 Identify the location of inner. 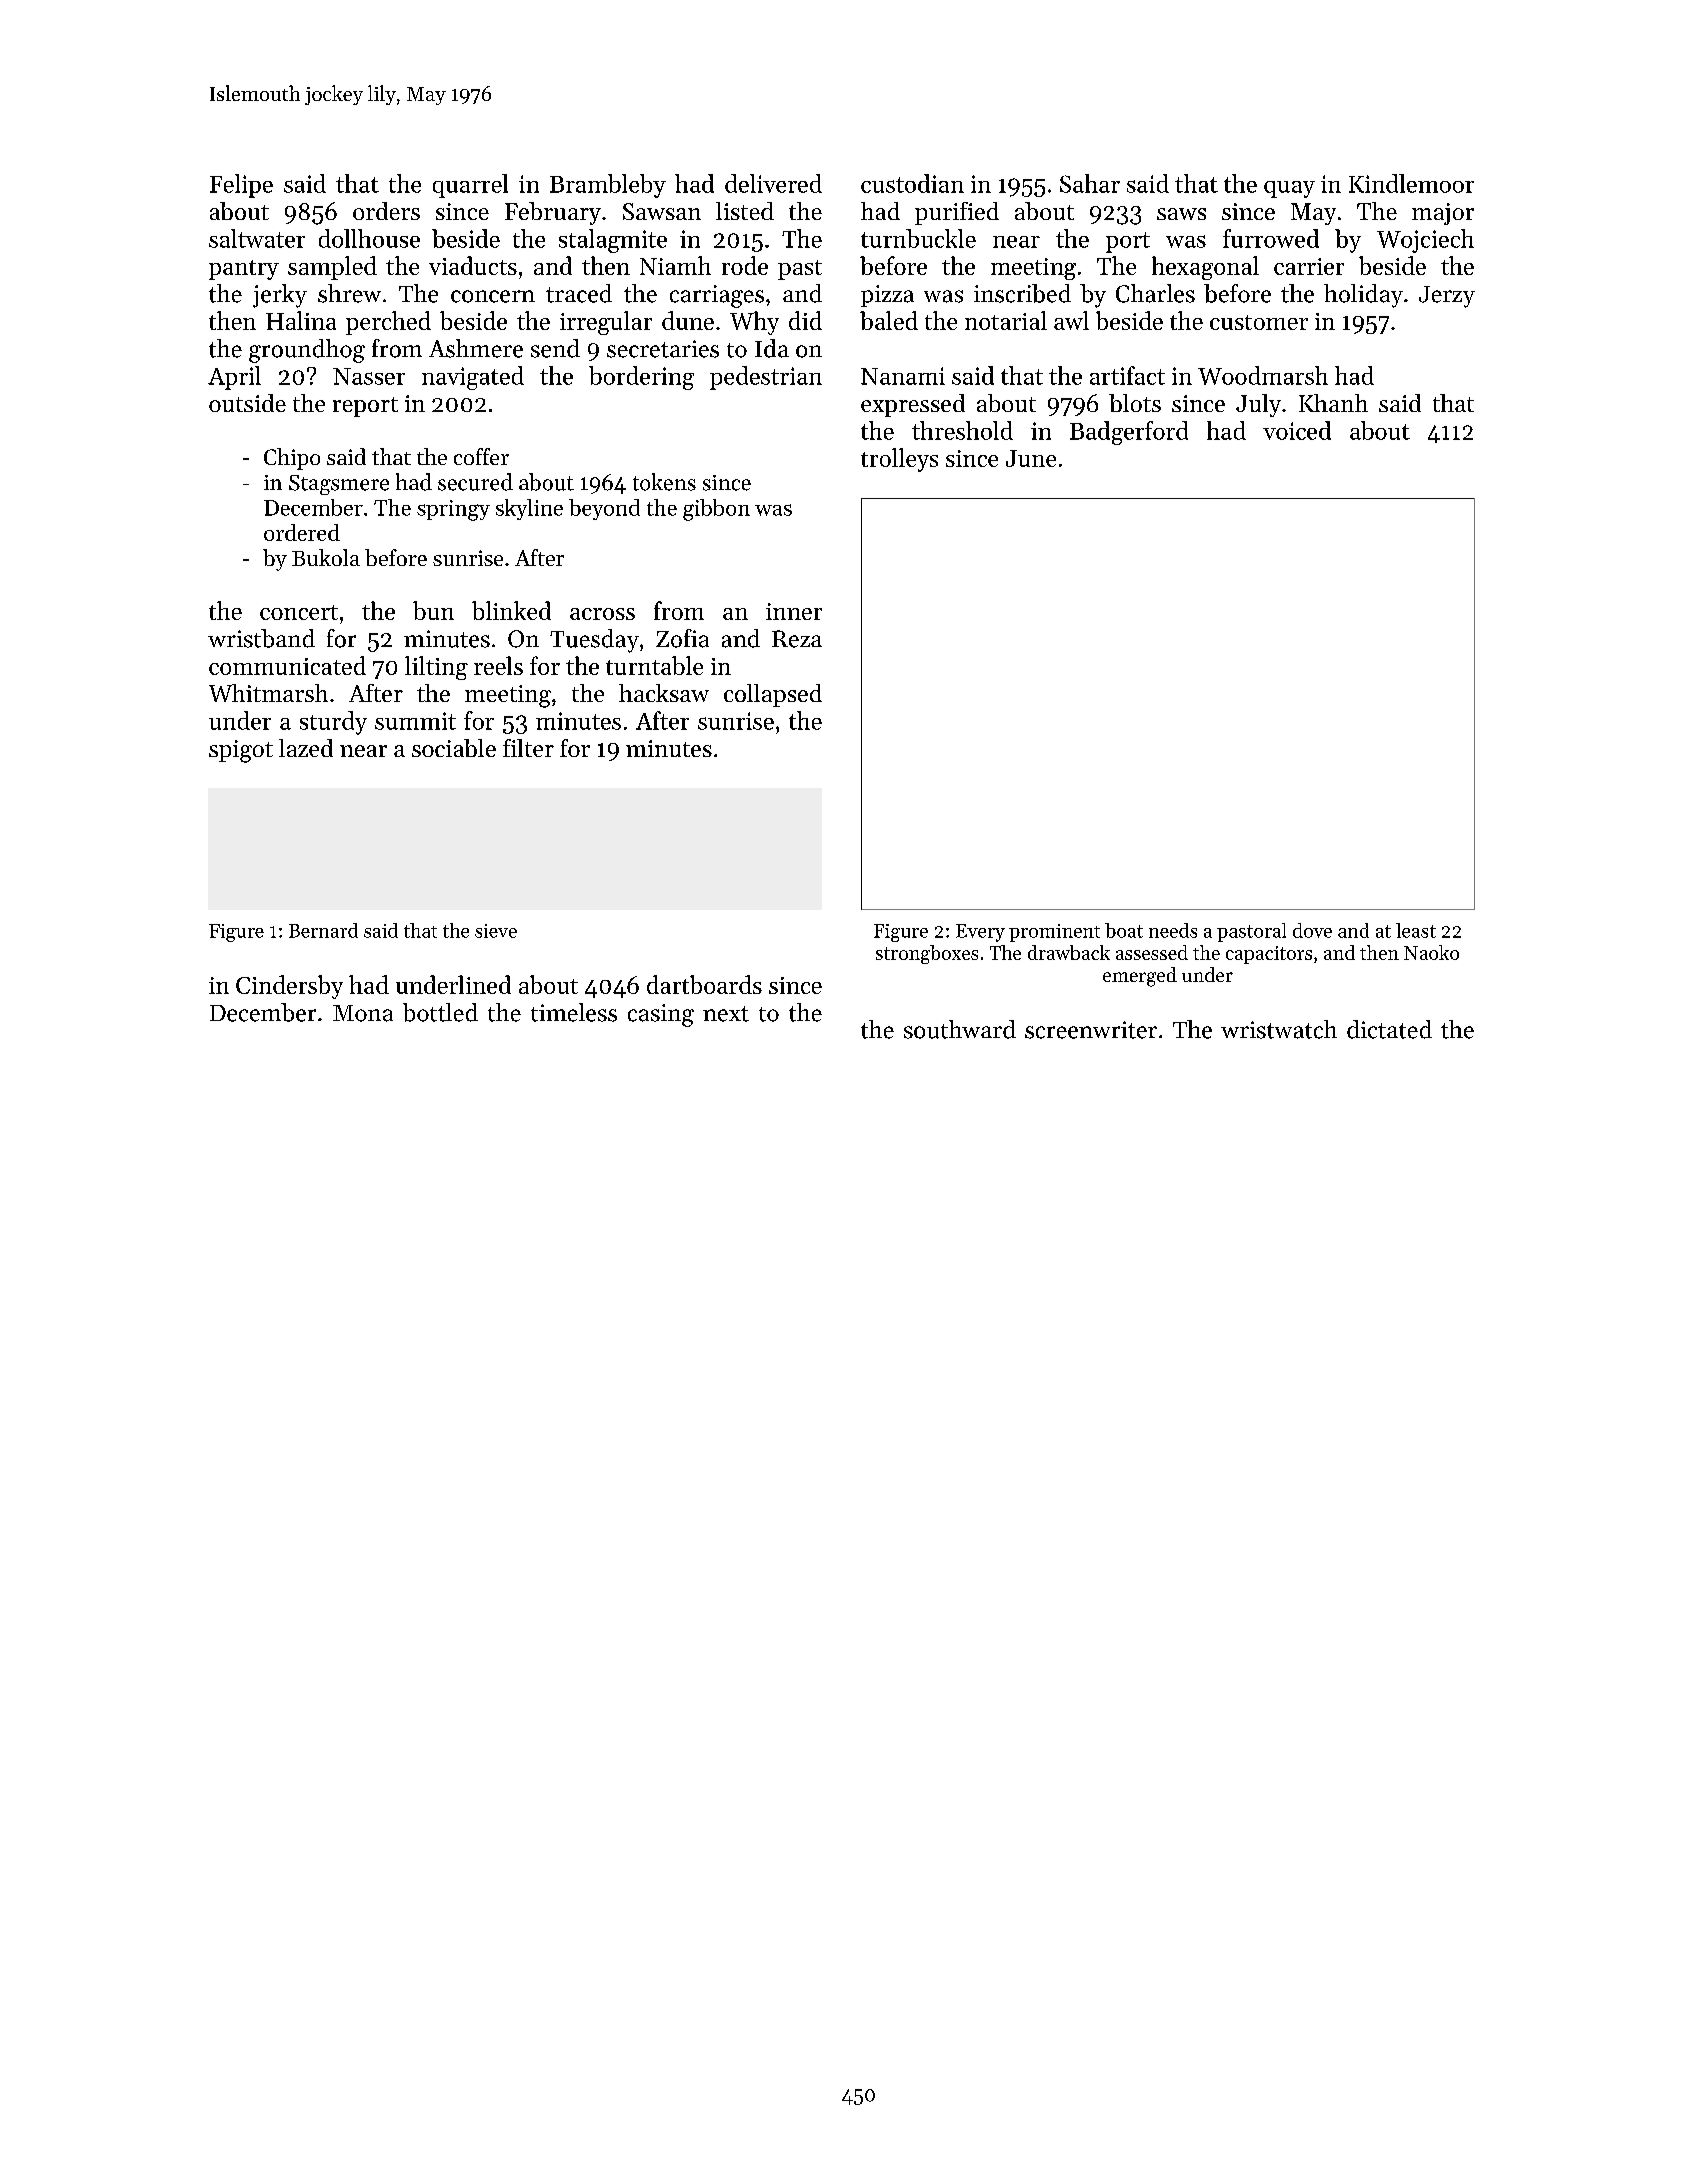
(794, 611).
